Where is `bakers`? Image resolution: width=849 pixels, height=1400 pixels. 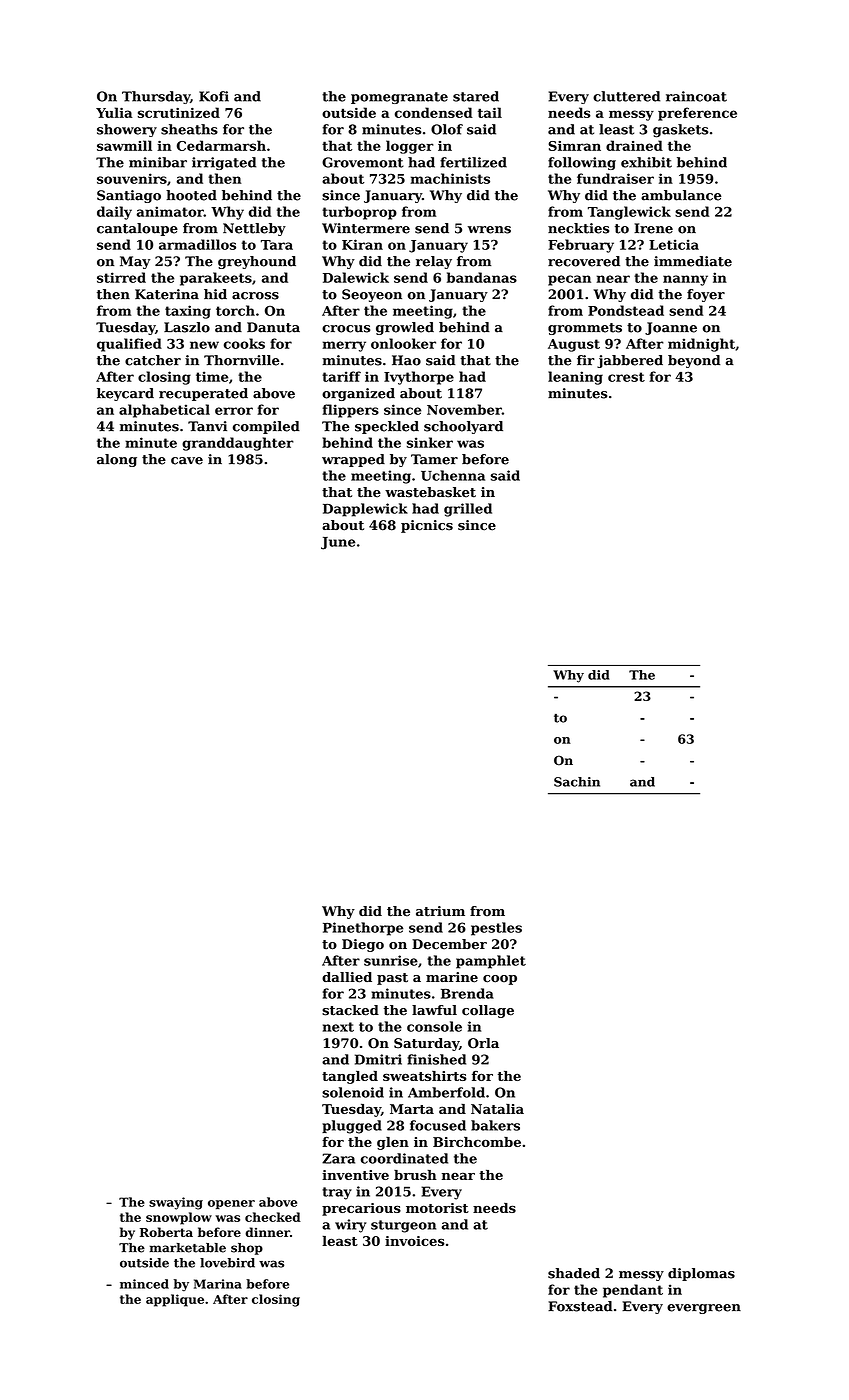
bakers is located at coordinates (495, 1125).
